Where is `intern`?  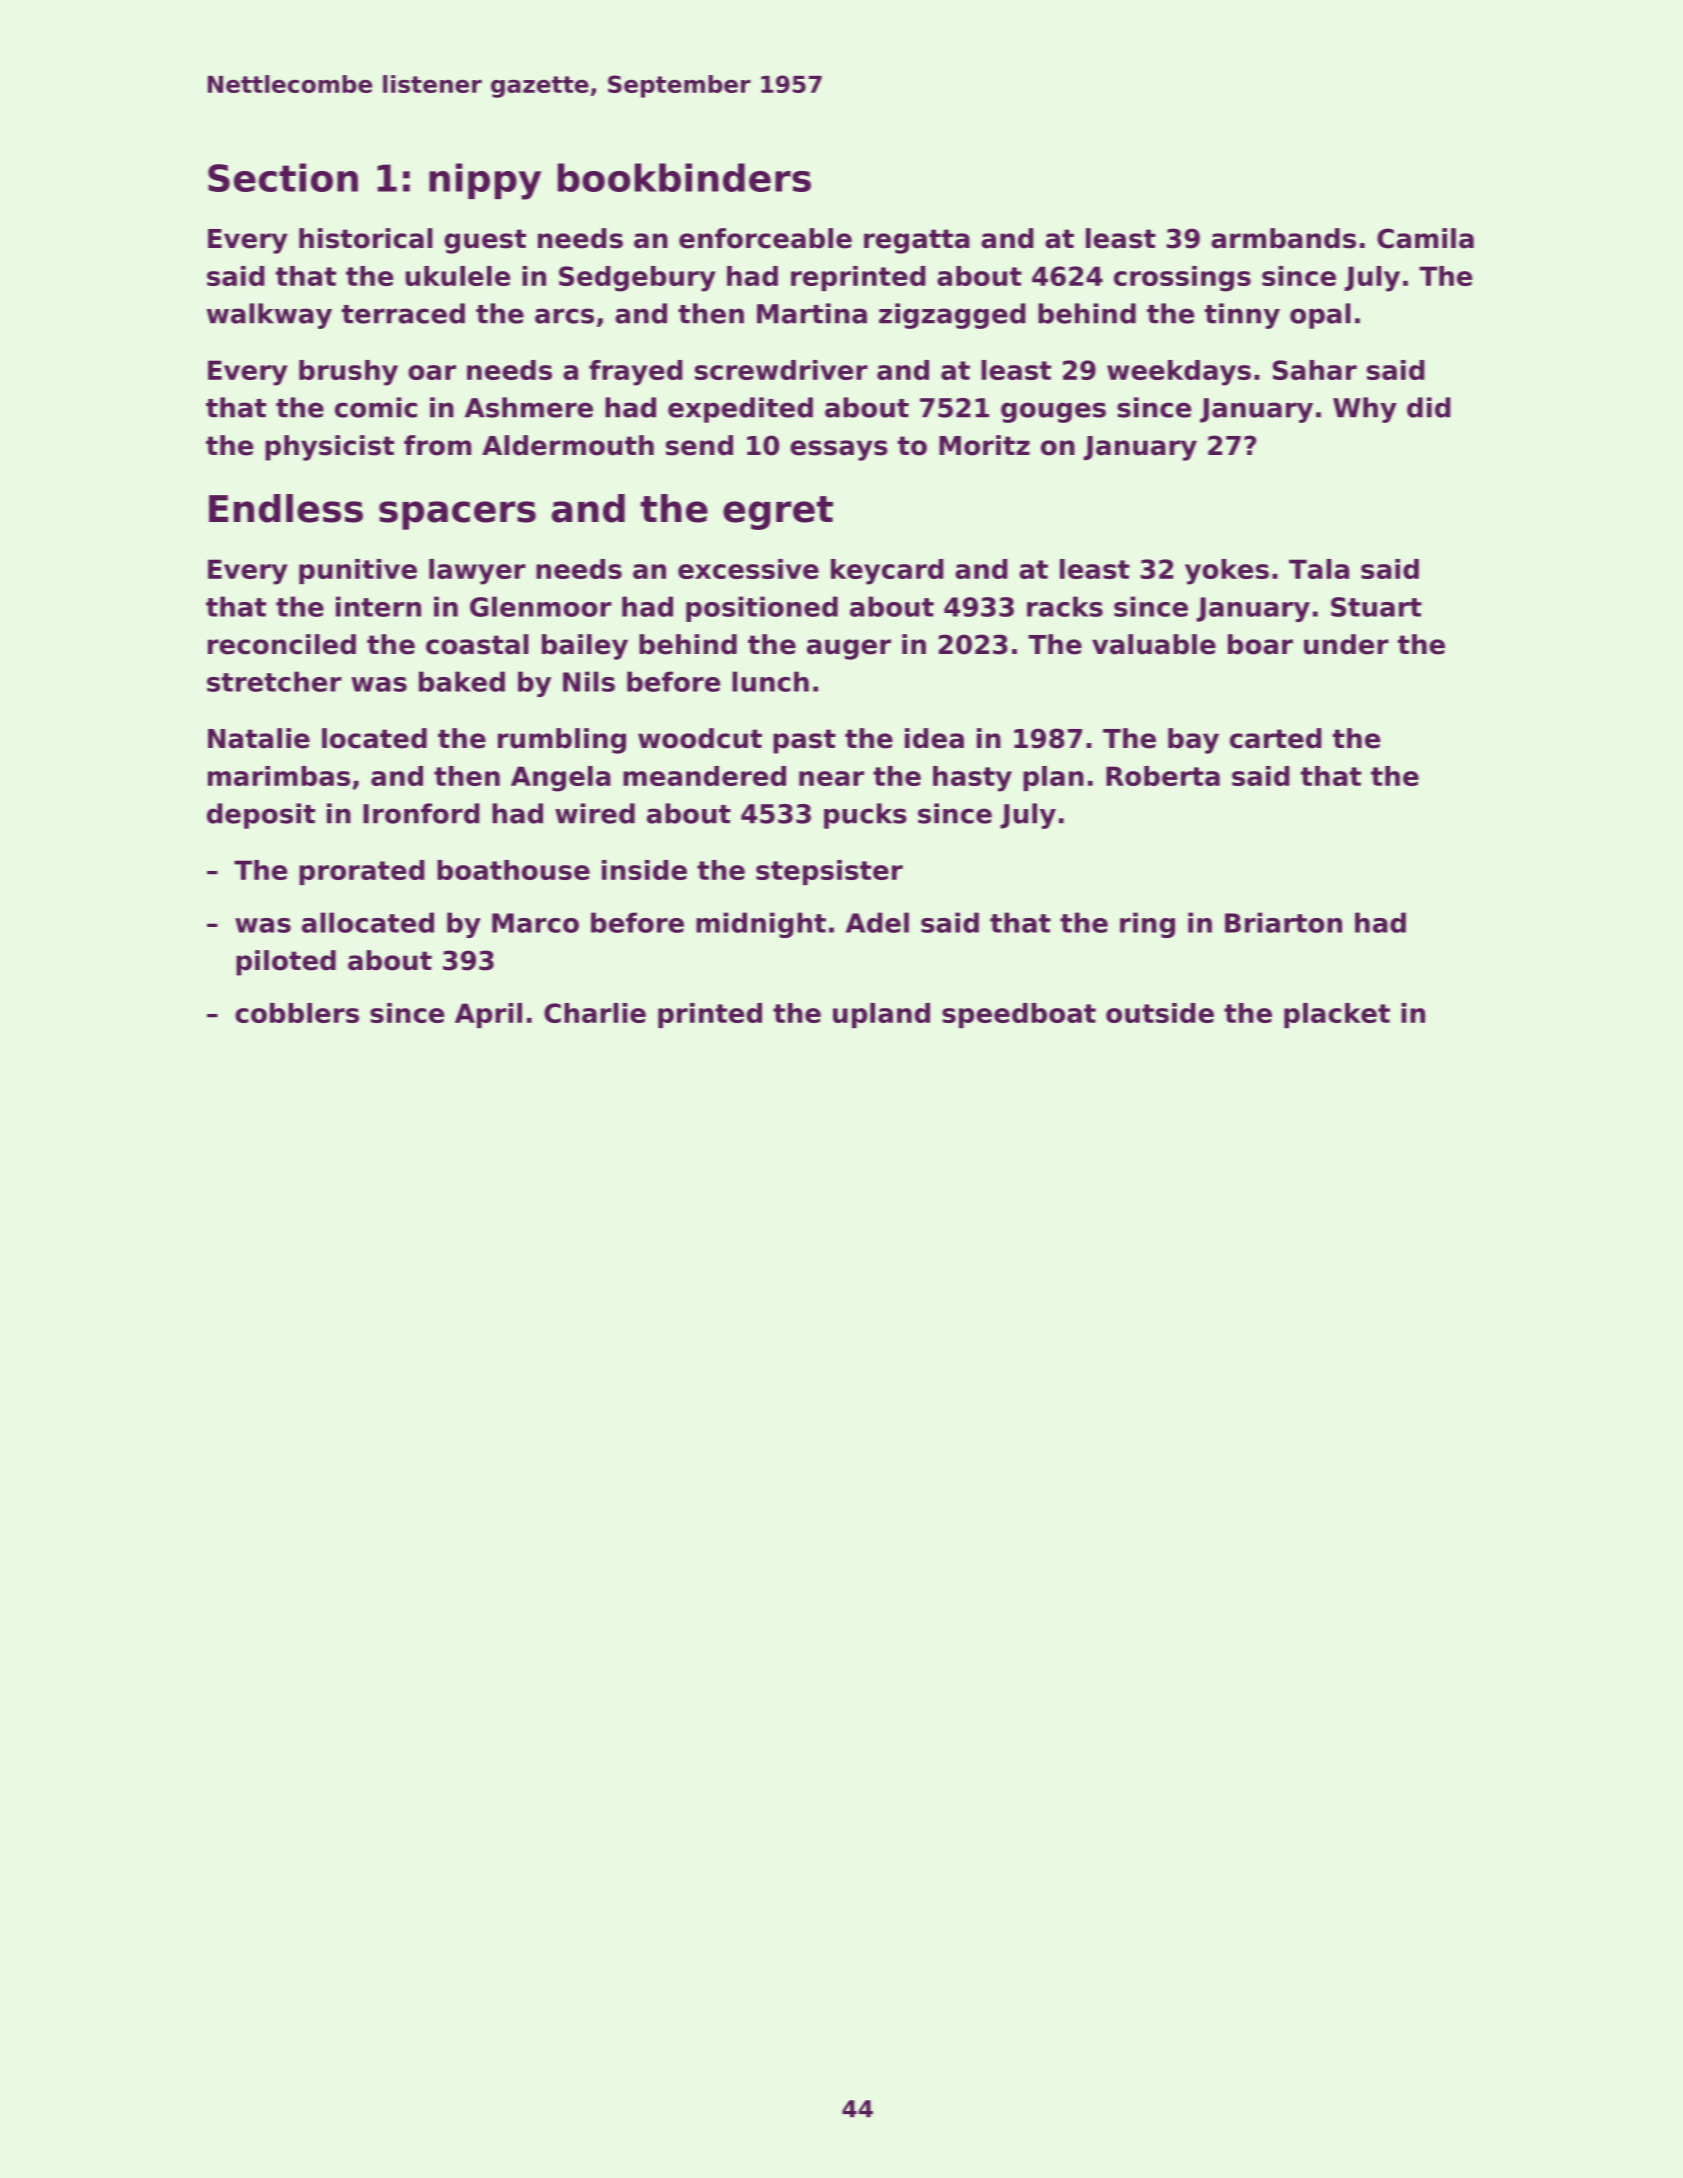 intern is located at coordinates (378, 606).
